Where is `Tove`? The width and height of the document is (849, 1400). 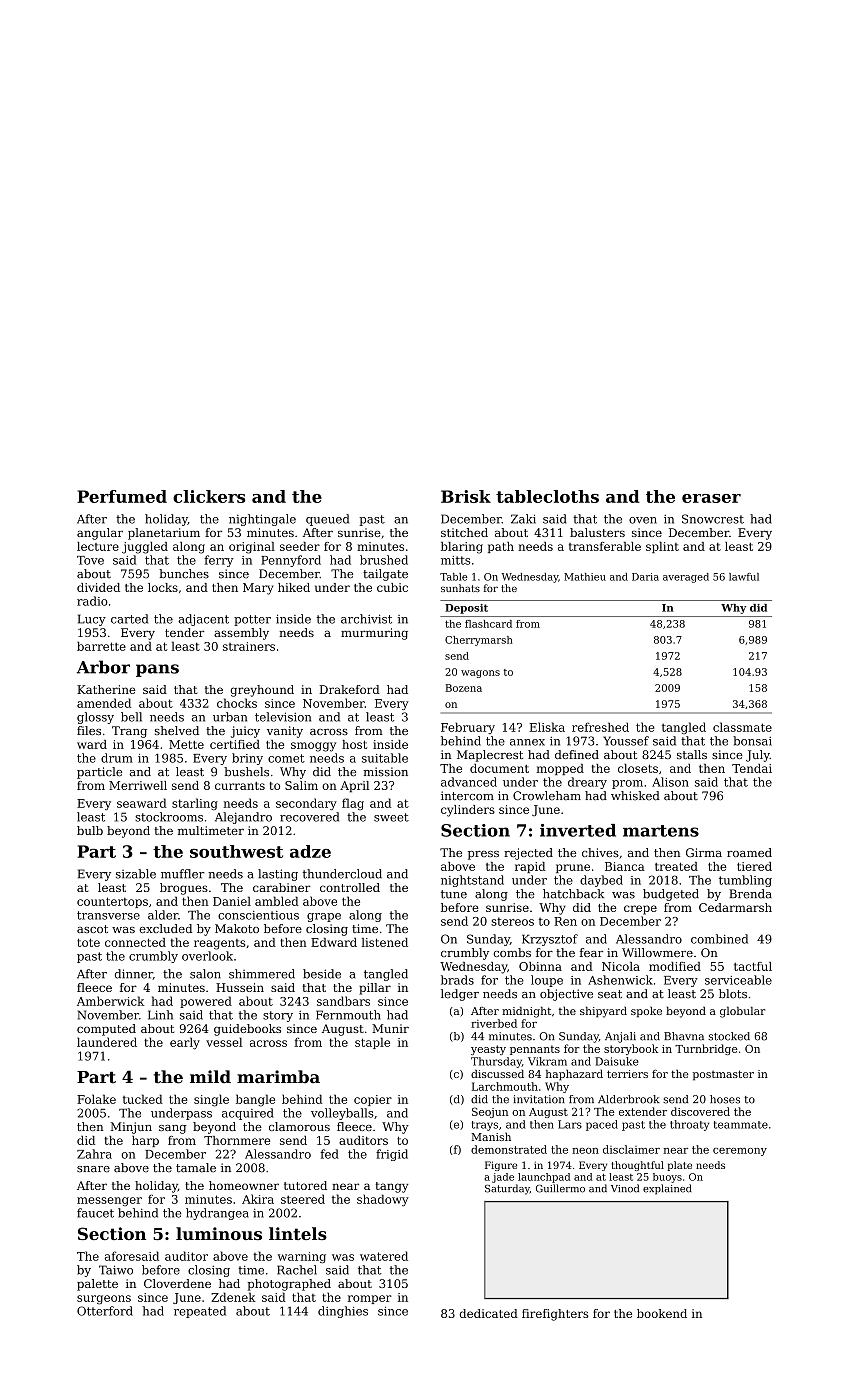
Tove is located at coordinates (90, 560).
